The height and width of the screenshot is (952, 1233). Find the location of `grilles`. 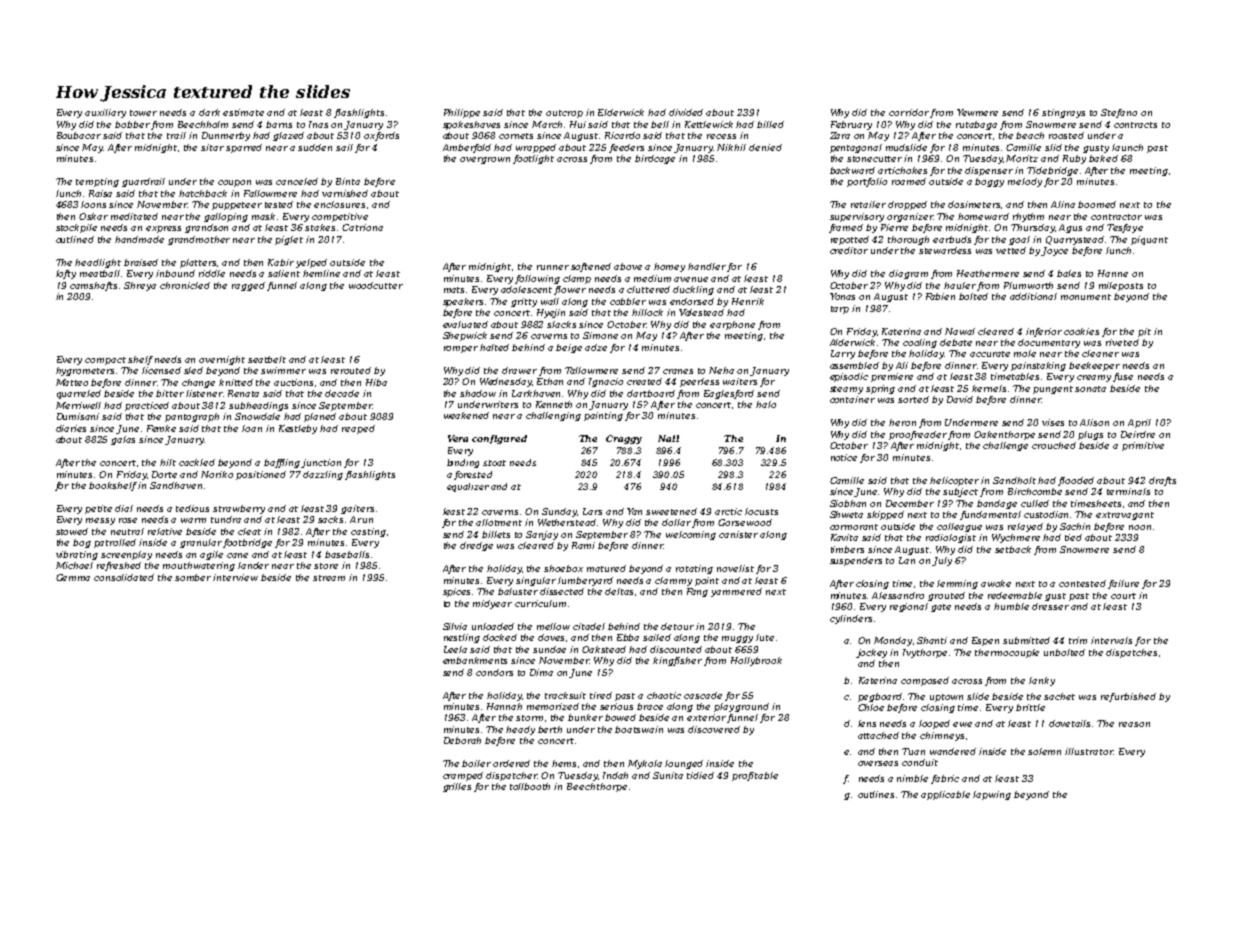

grilles is located at coordinates (457, 787).
